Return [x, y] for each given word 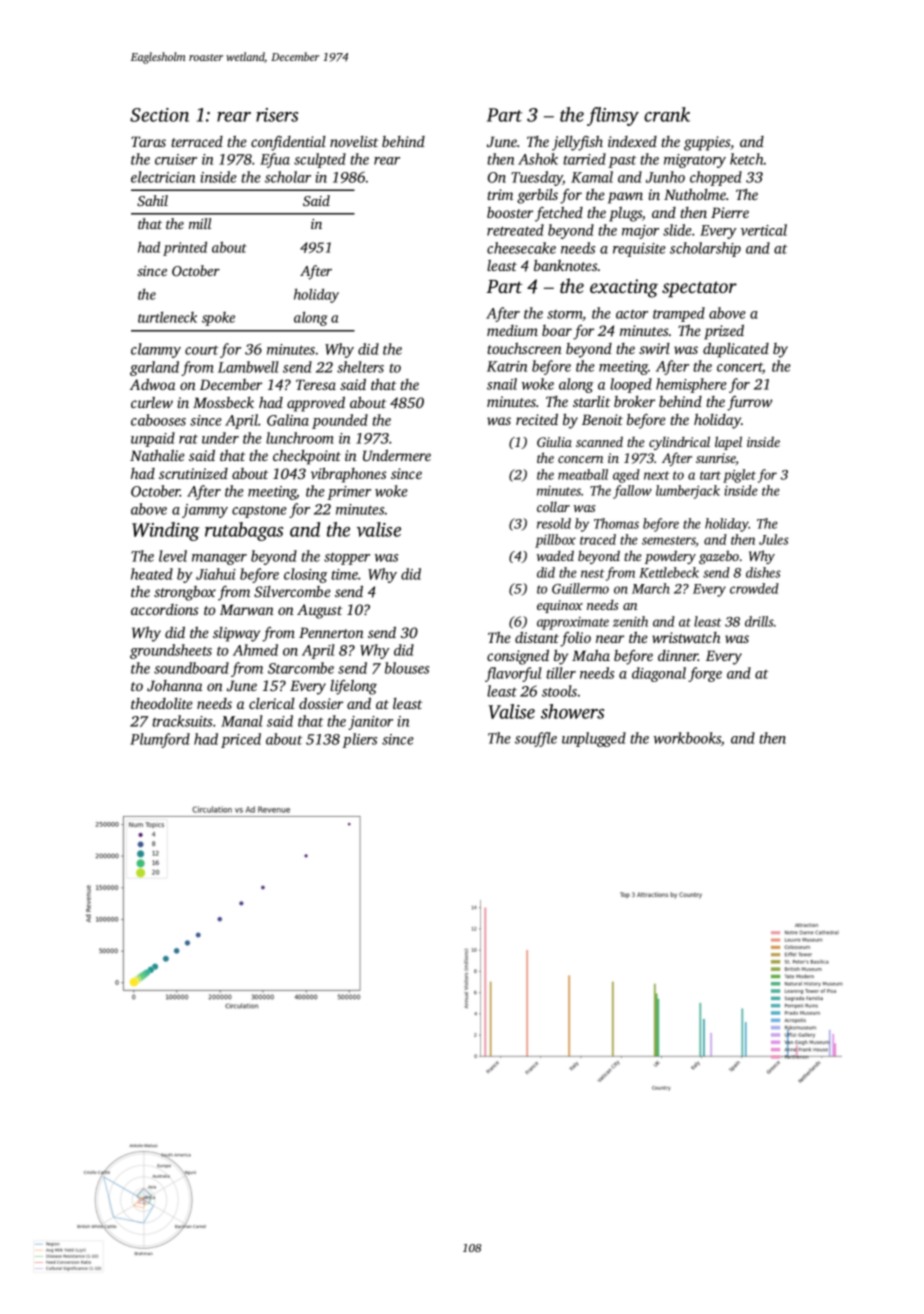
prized [724, 332]
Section [159, 115]
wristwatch [686, 637]
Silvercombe [292, 591]
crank [667, 114]
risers [277, 115]
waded [555, 555]
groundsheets [171, 651]
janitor [370, 723]
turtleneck [167, 317]
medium [512, 330]
